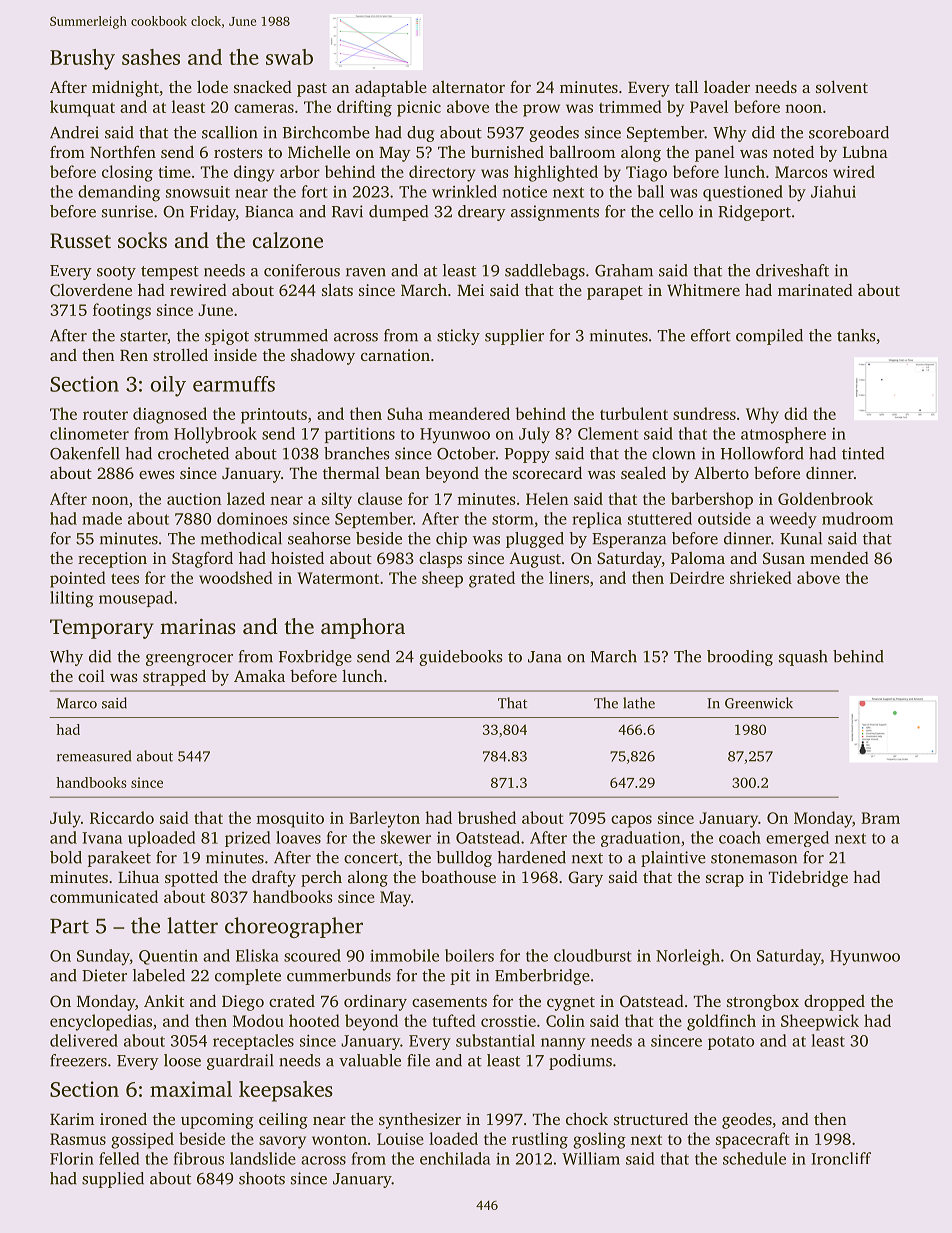  Describe the element at coordinates (754, 213) in the document. I see `Ridgeport` at that location.
